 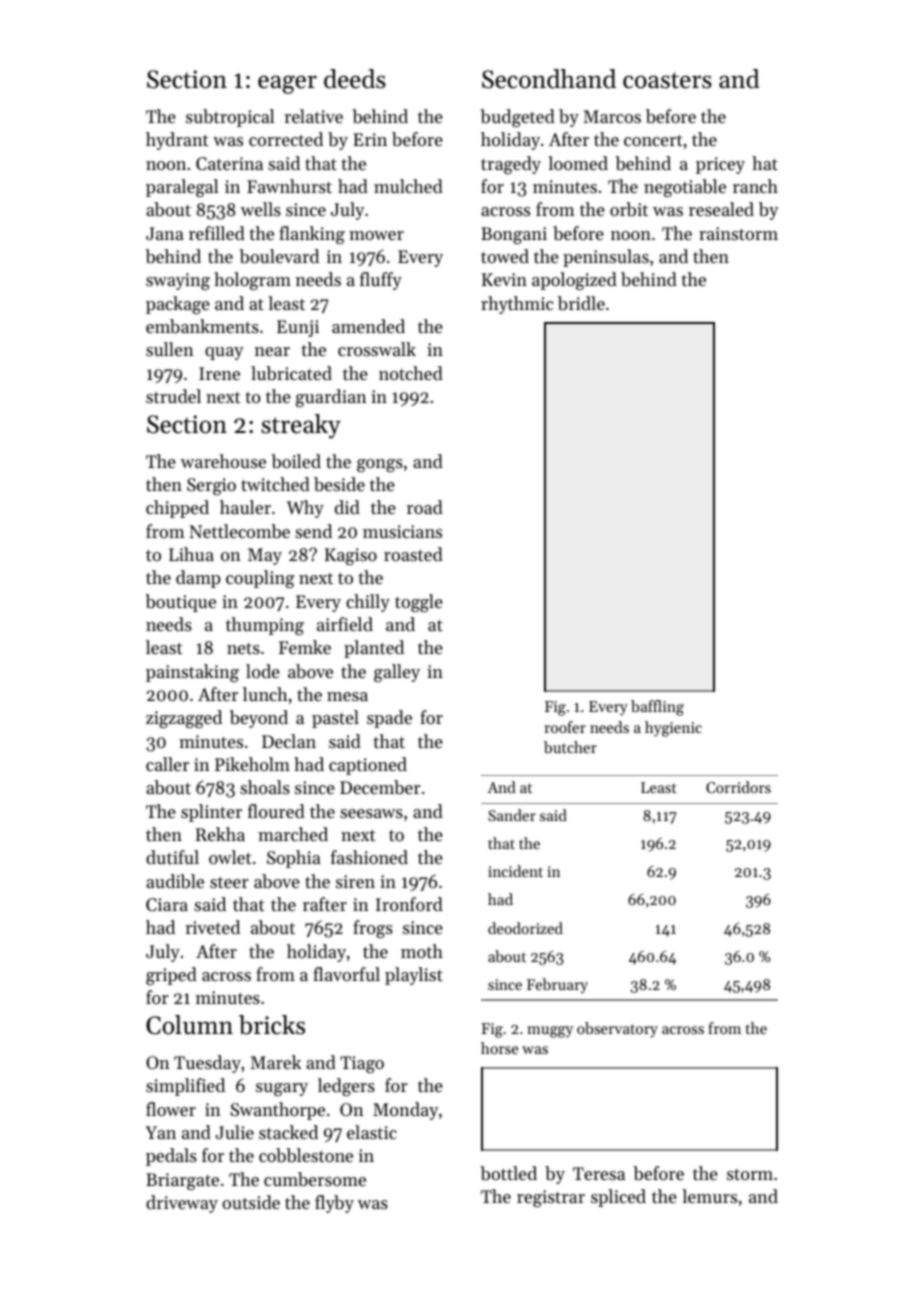 What do you see at coordinates (178, 305) in the document?
I see `package` at bounding box center [178, 305].
